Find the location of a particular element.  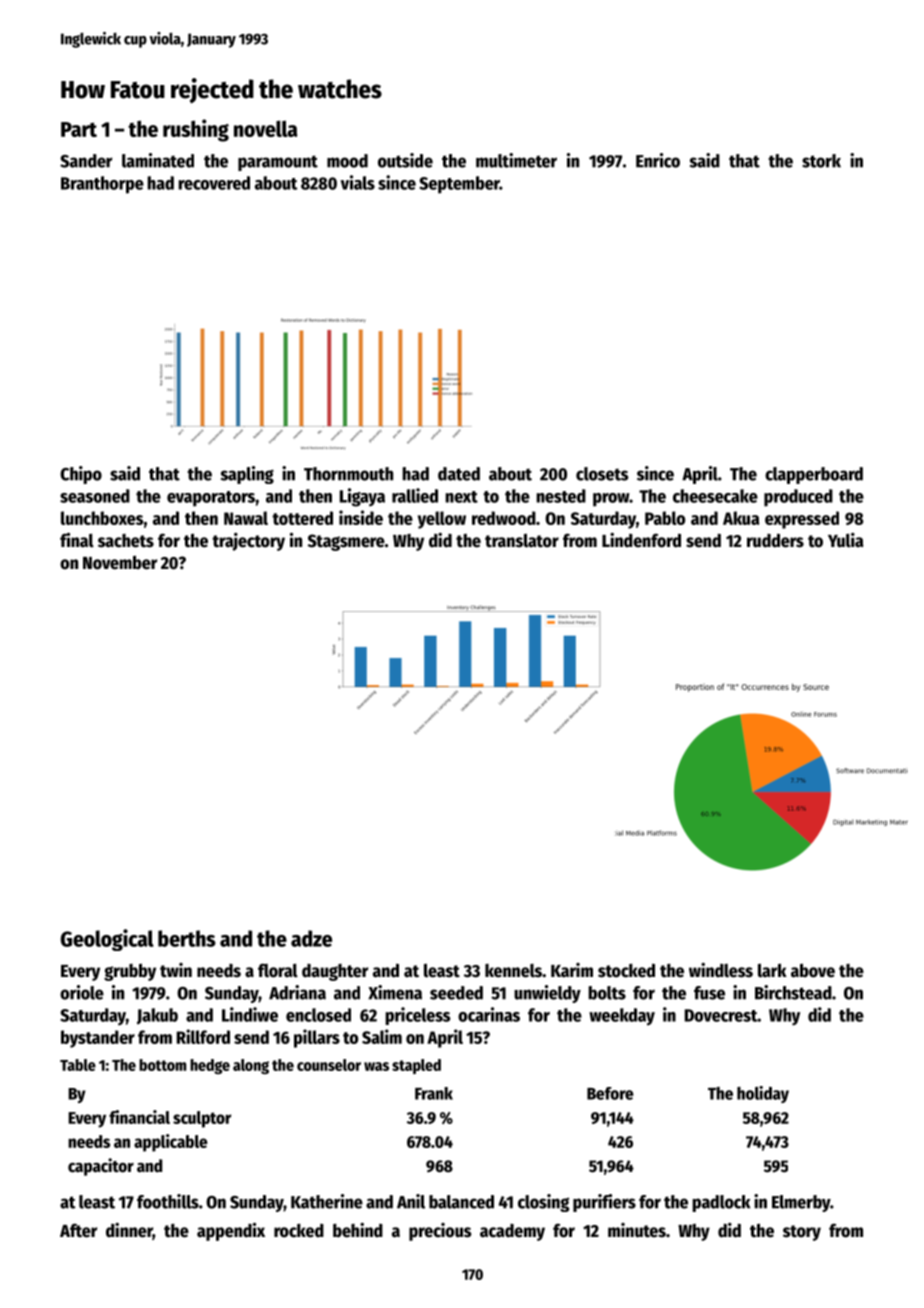

windless is located at coordinates (721, 970).
